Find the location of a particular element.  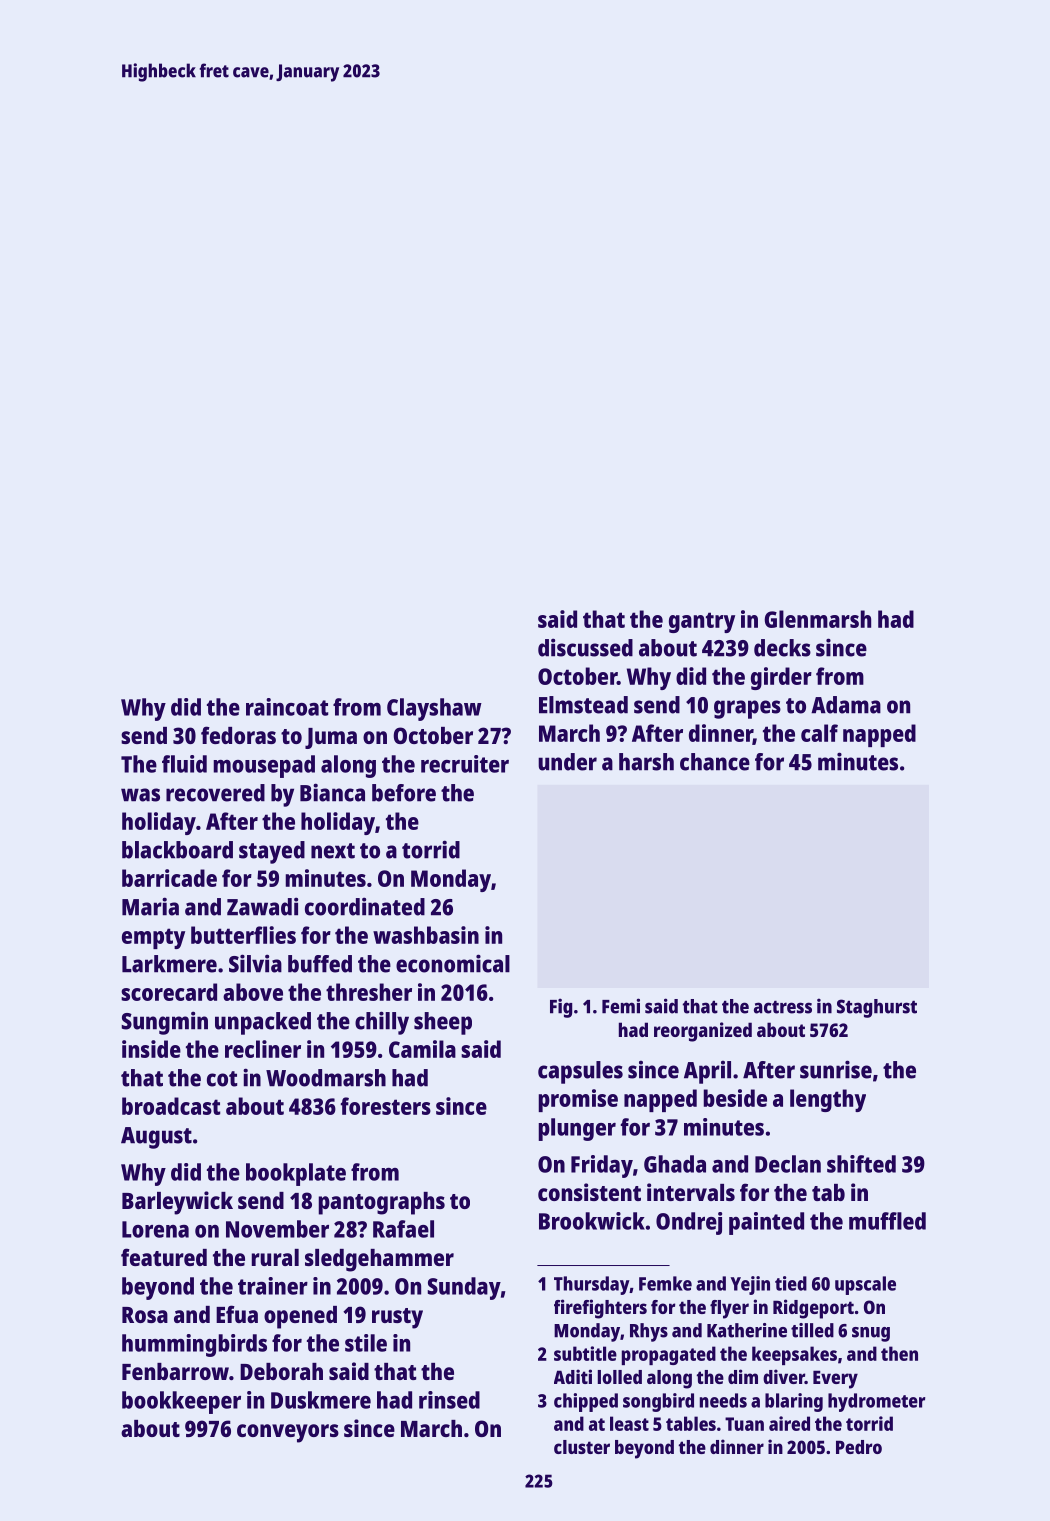

Camila is located at coordinates (422, 1049).
